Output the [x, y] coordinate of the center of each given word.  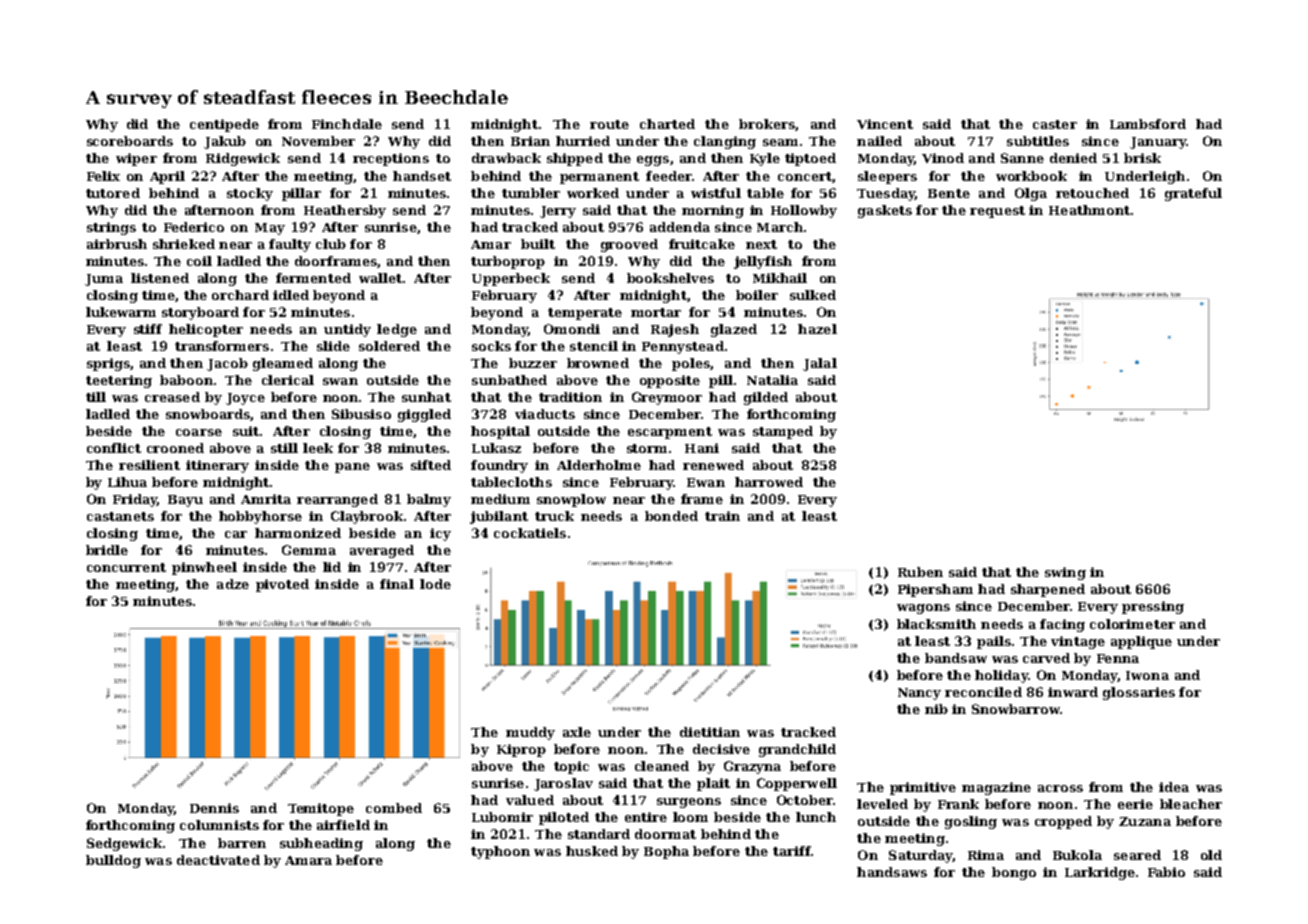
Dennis [214, 808]
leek [318, 448]
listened [160, 278]
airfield [343, 825]
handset [422, 176]
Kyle [765, 159]
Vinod [943, 158]
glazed [734, 330]
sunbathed [509, 380]
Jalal [820, 364]
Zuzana [1145, 821]
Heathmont [1089, 210]
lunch [816, 817]
